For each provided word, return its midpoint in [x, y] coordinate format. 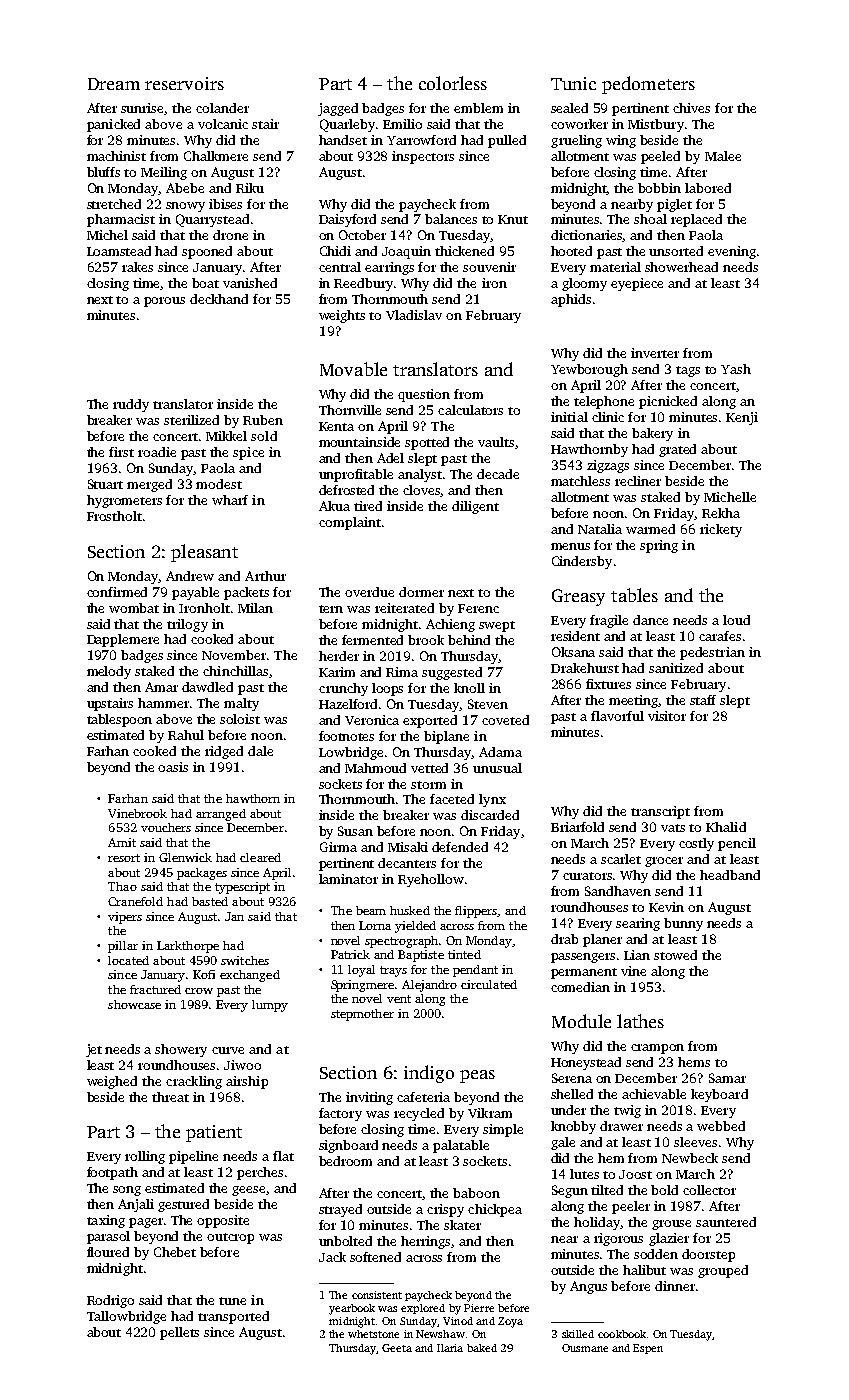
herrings [425, 1242]
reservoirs [184, 83]
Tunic [573, 83]
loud [736, 620]
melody [109, 672]
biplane [446, 737]
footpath [112, 1173]
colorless [453, 83]
